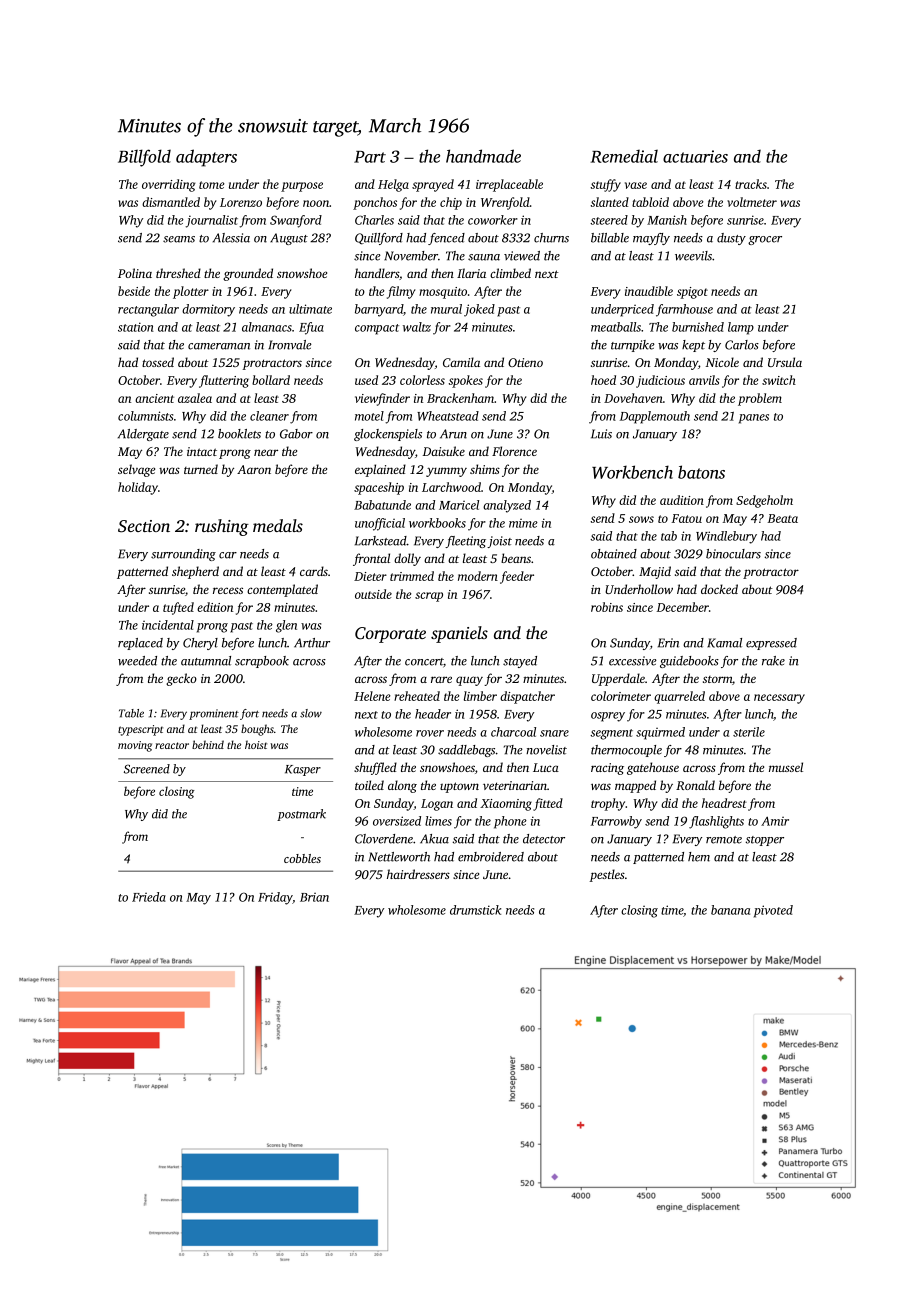 The width and height of the page is (924, 1308). What do you see at coordinates (459, 787) in the page?
I see `uptown` at bounding box center [459, 787].
